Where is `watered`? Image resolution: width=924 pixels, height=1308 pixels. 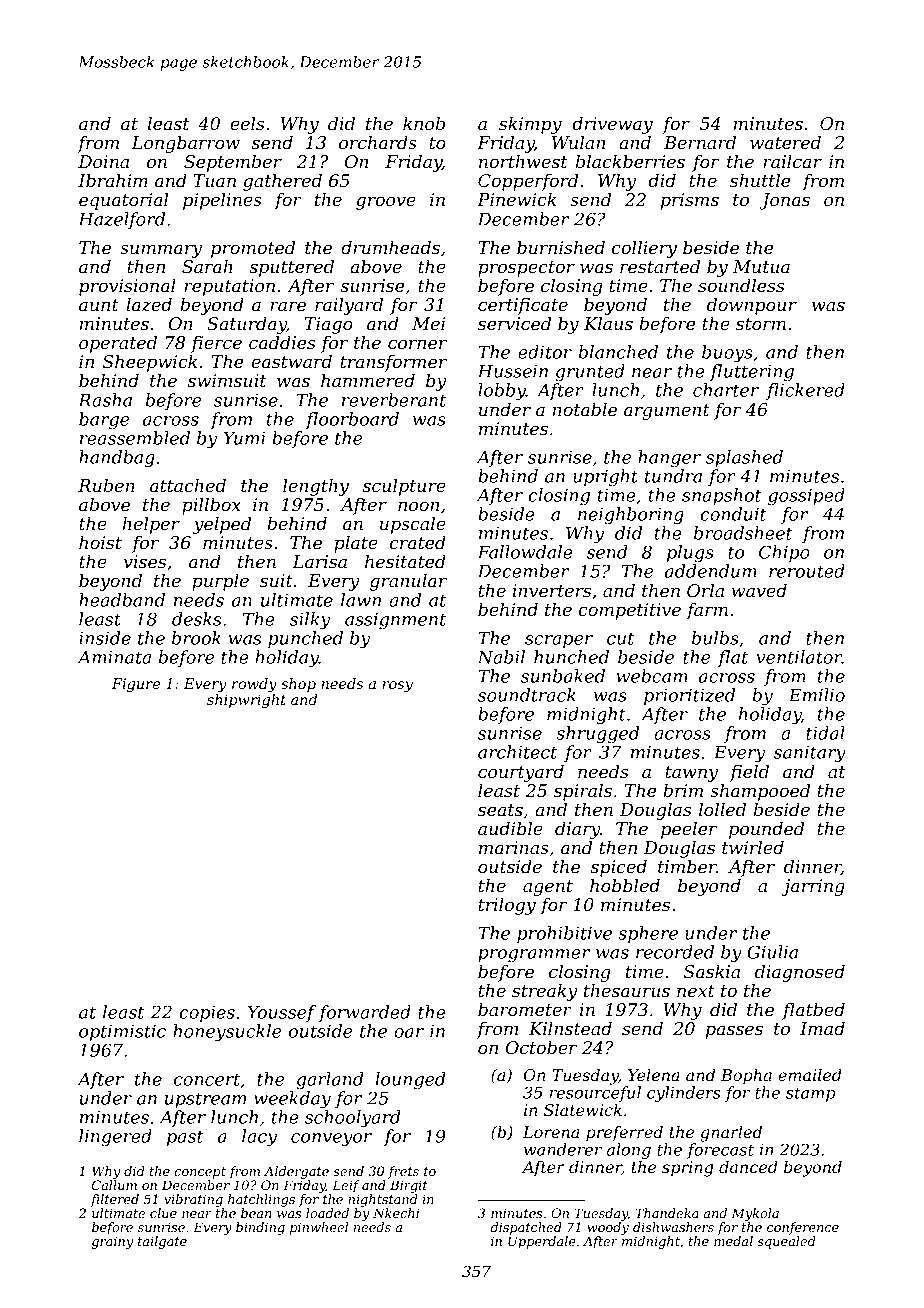 watered is located at coordinates (785, 142).
